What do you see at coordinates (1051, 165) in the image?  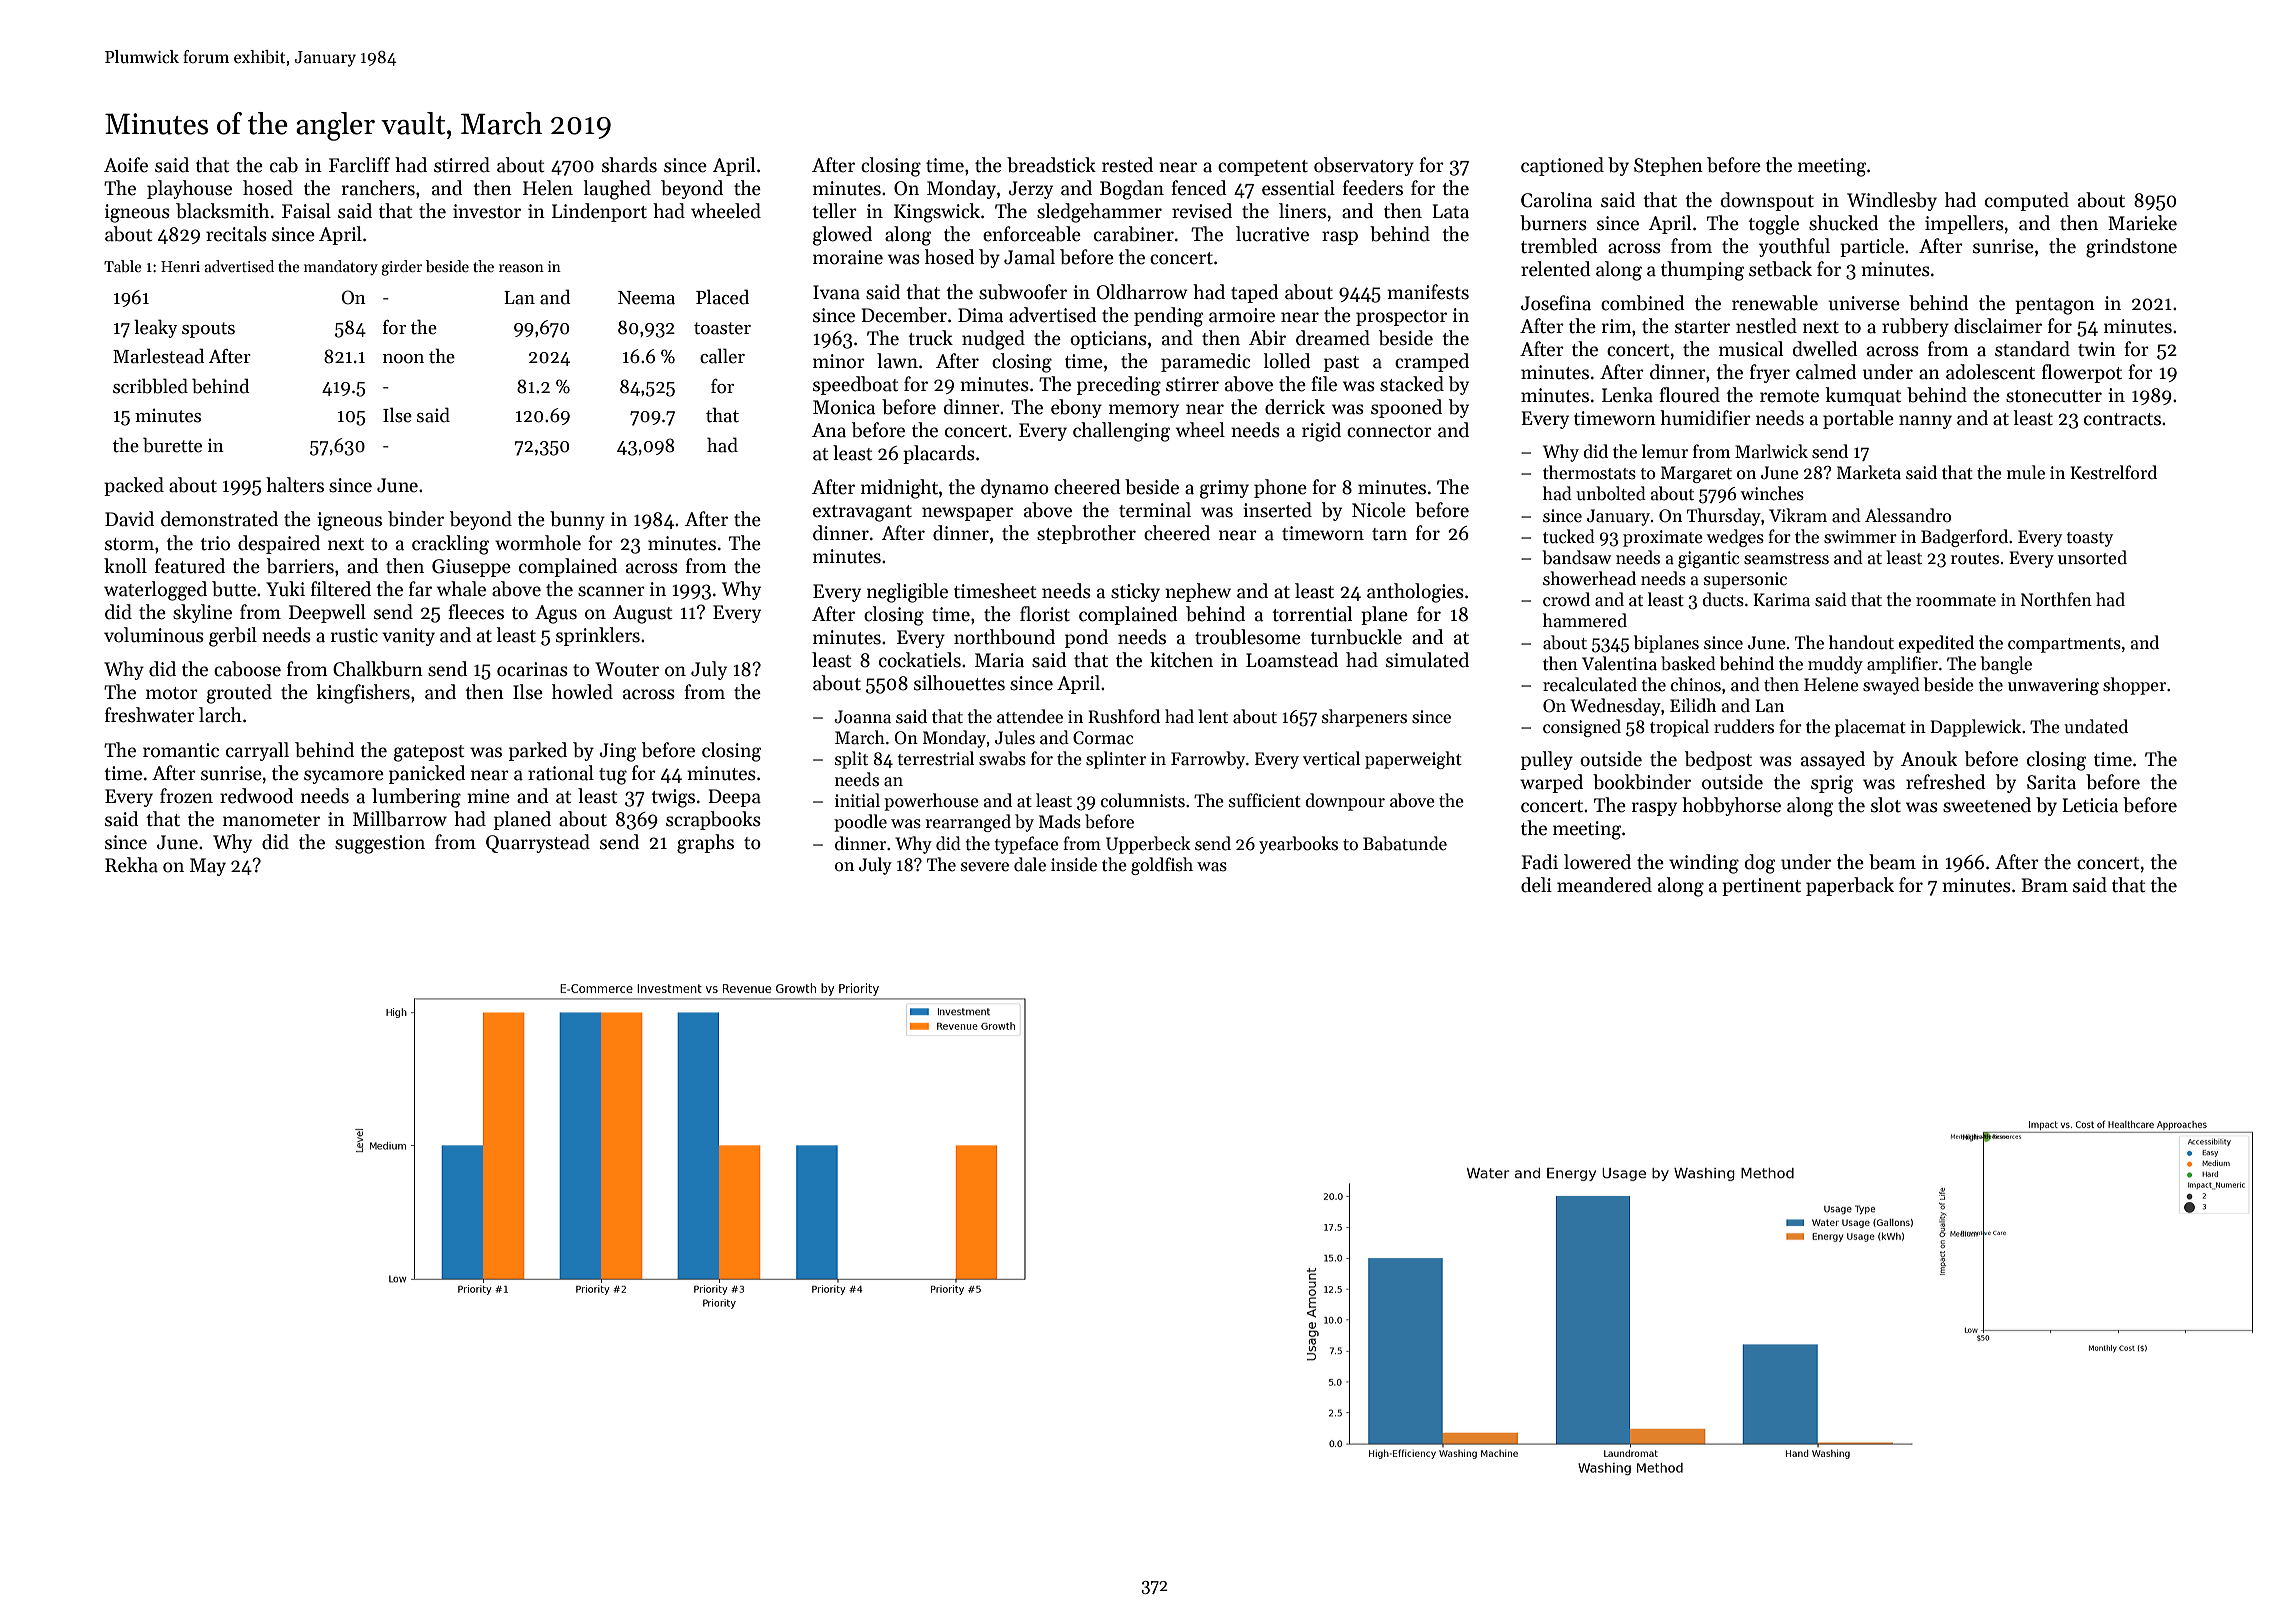 I see `breadstick` at bounding box center [1051, 165].
